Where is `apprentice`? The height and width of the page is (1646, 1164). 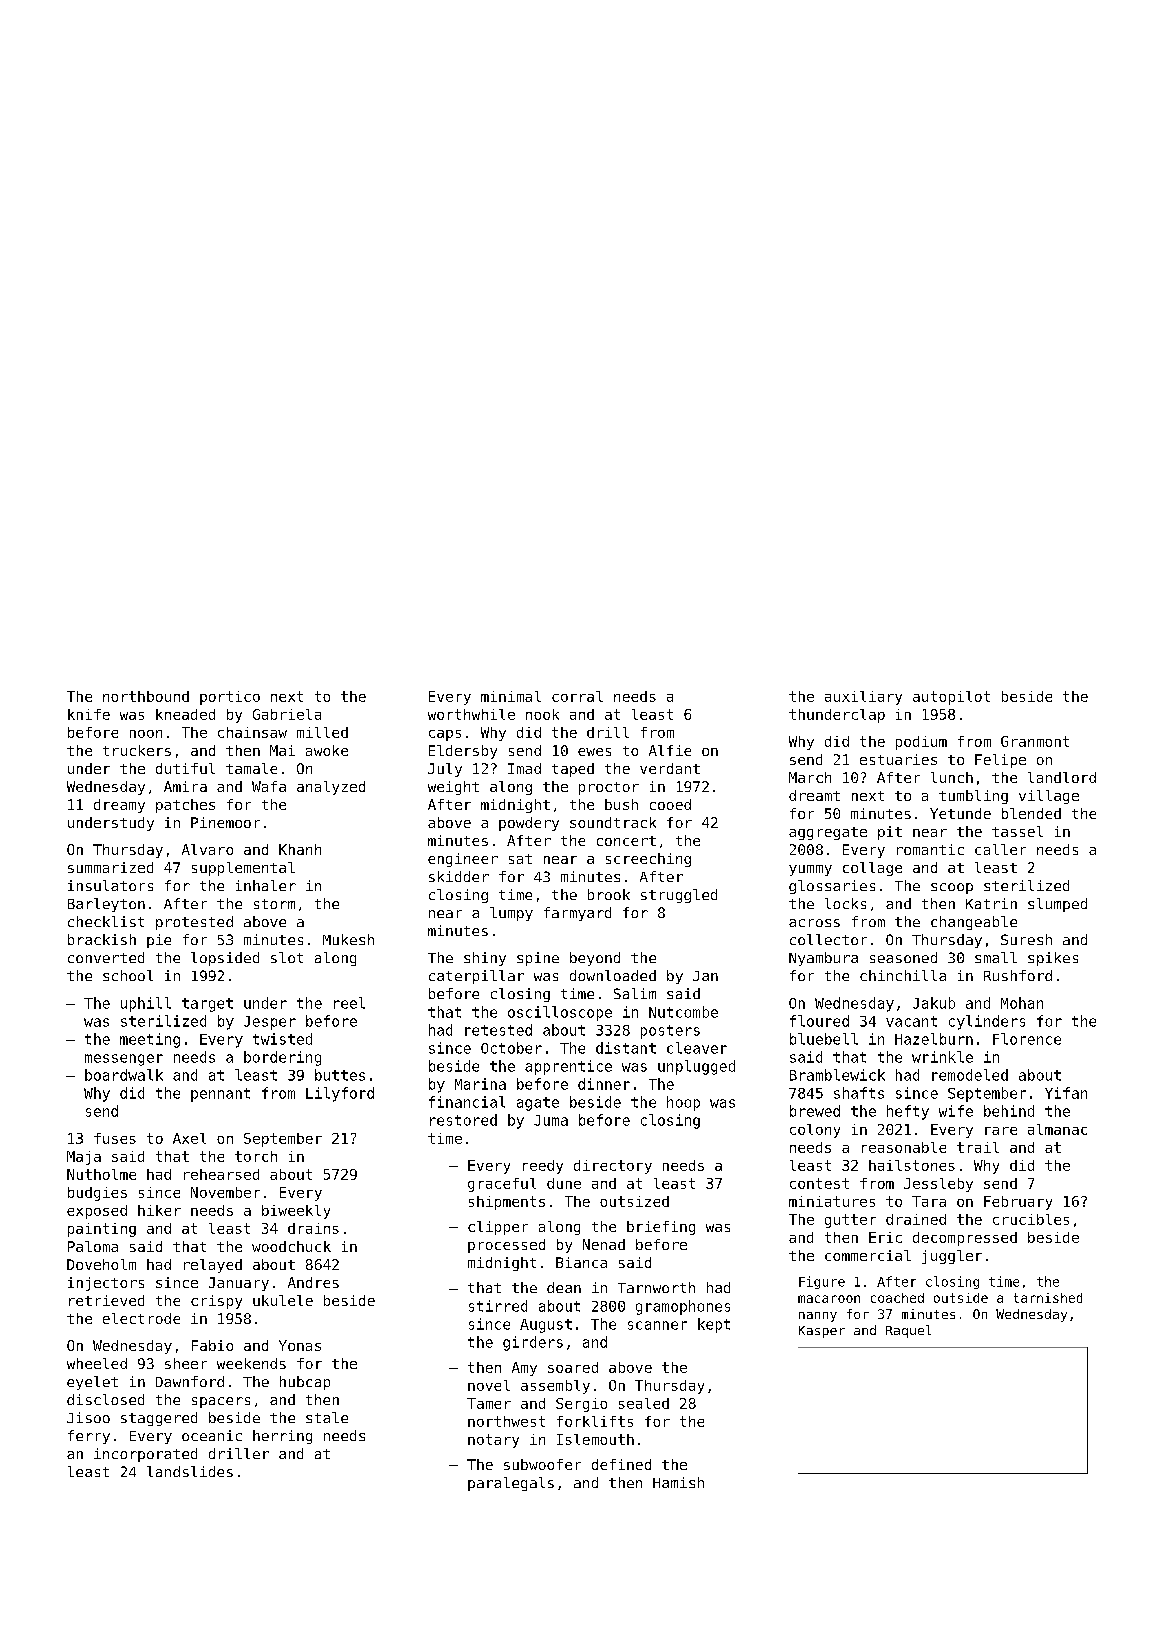
apprentice is located at coordinates (568, 1067).
